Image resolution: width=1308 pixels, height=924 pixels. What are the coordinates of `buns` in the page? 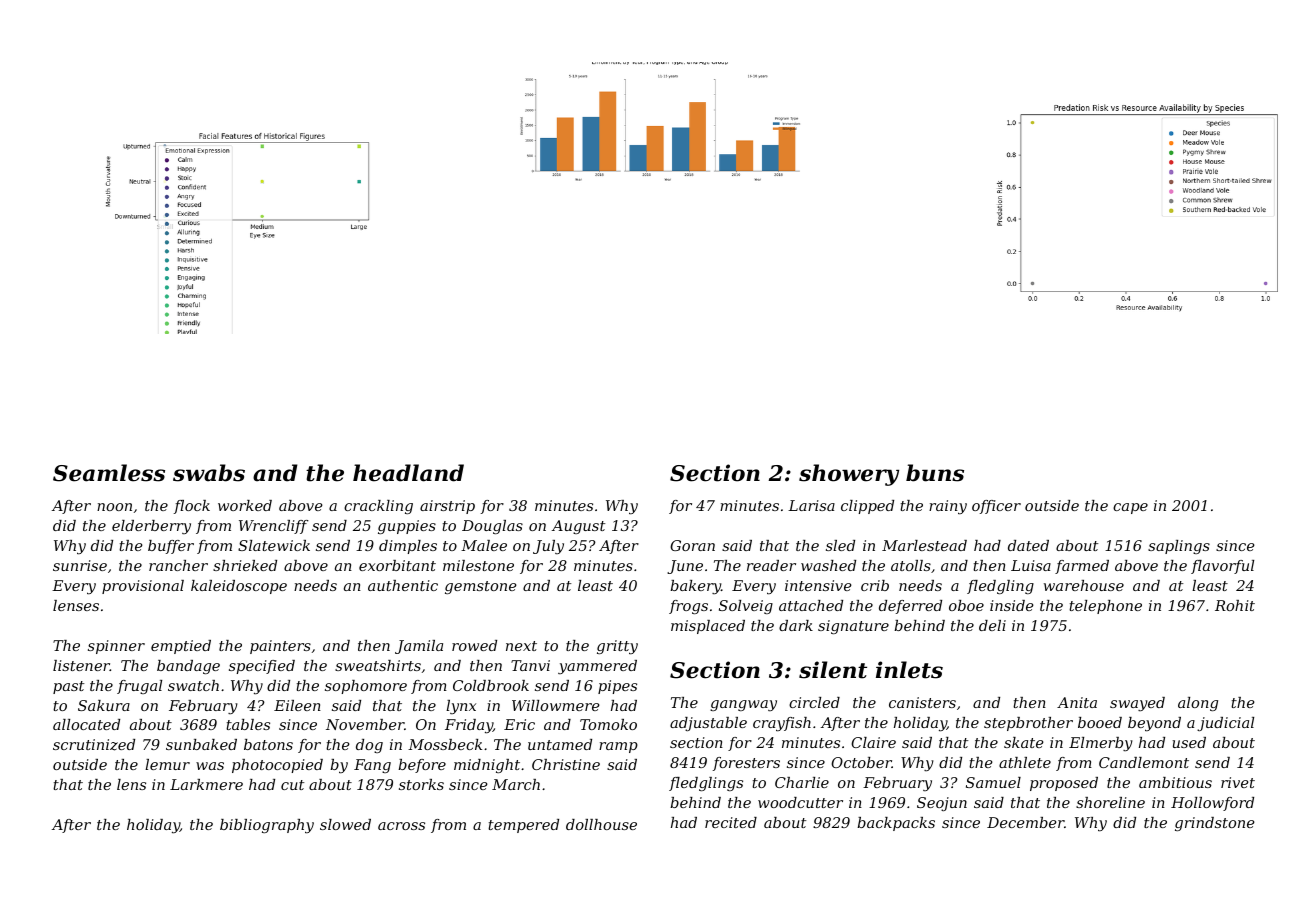 It's located at (935, 473).
